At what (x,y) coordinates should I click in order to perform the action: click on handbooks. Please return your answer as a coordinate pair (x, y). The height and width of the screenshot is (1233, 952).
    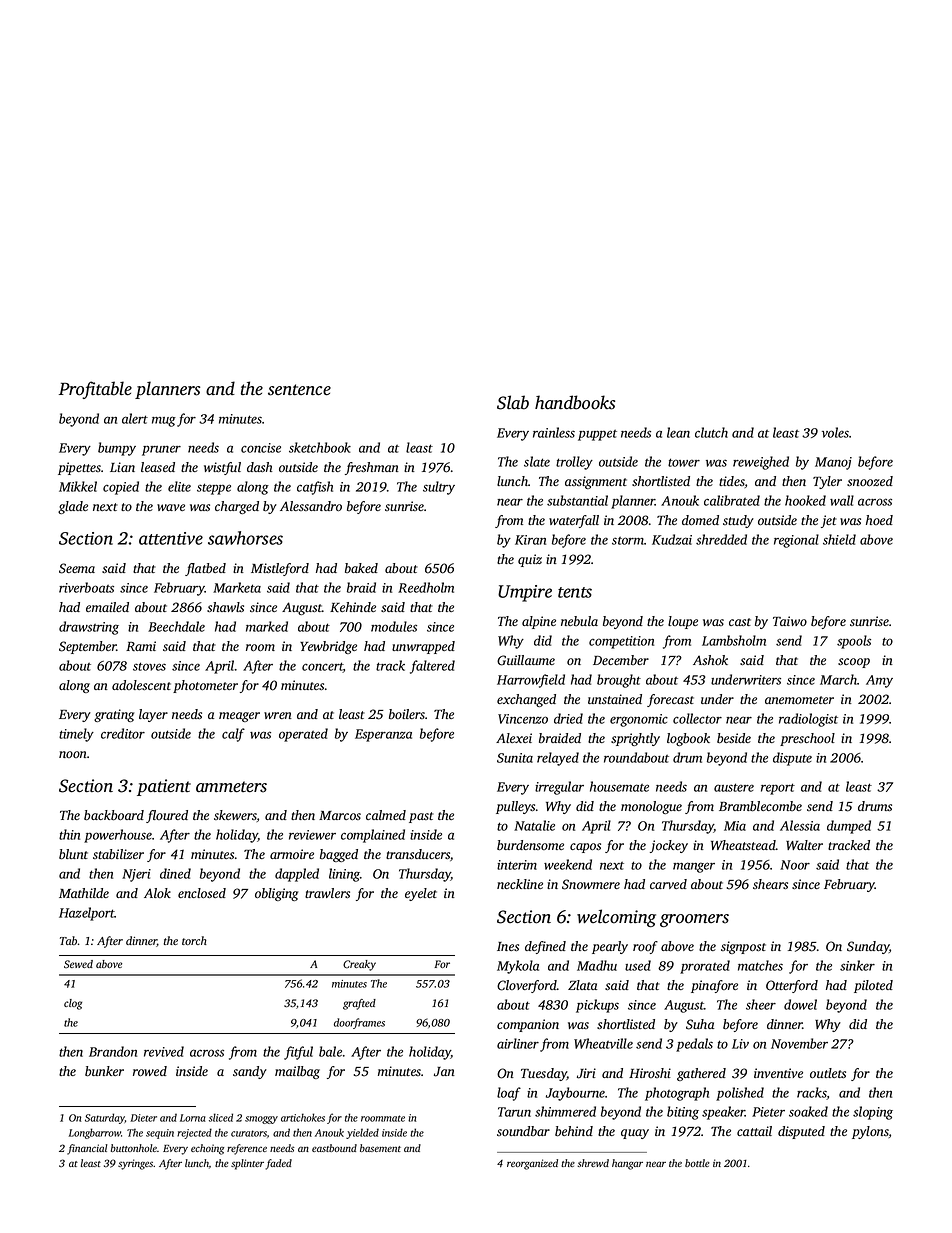
    Looking at the image, I should click on (575, 402).
